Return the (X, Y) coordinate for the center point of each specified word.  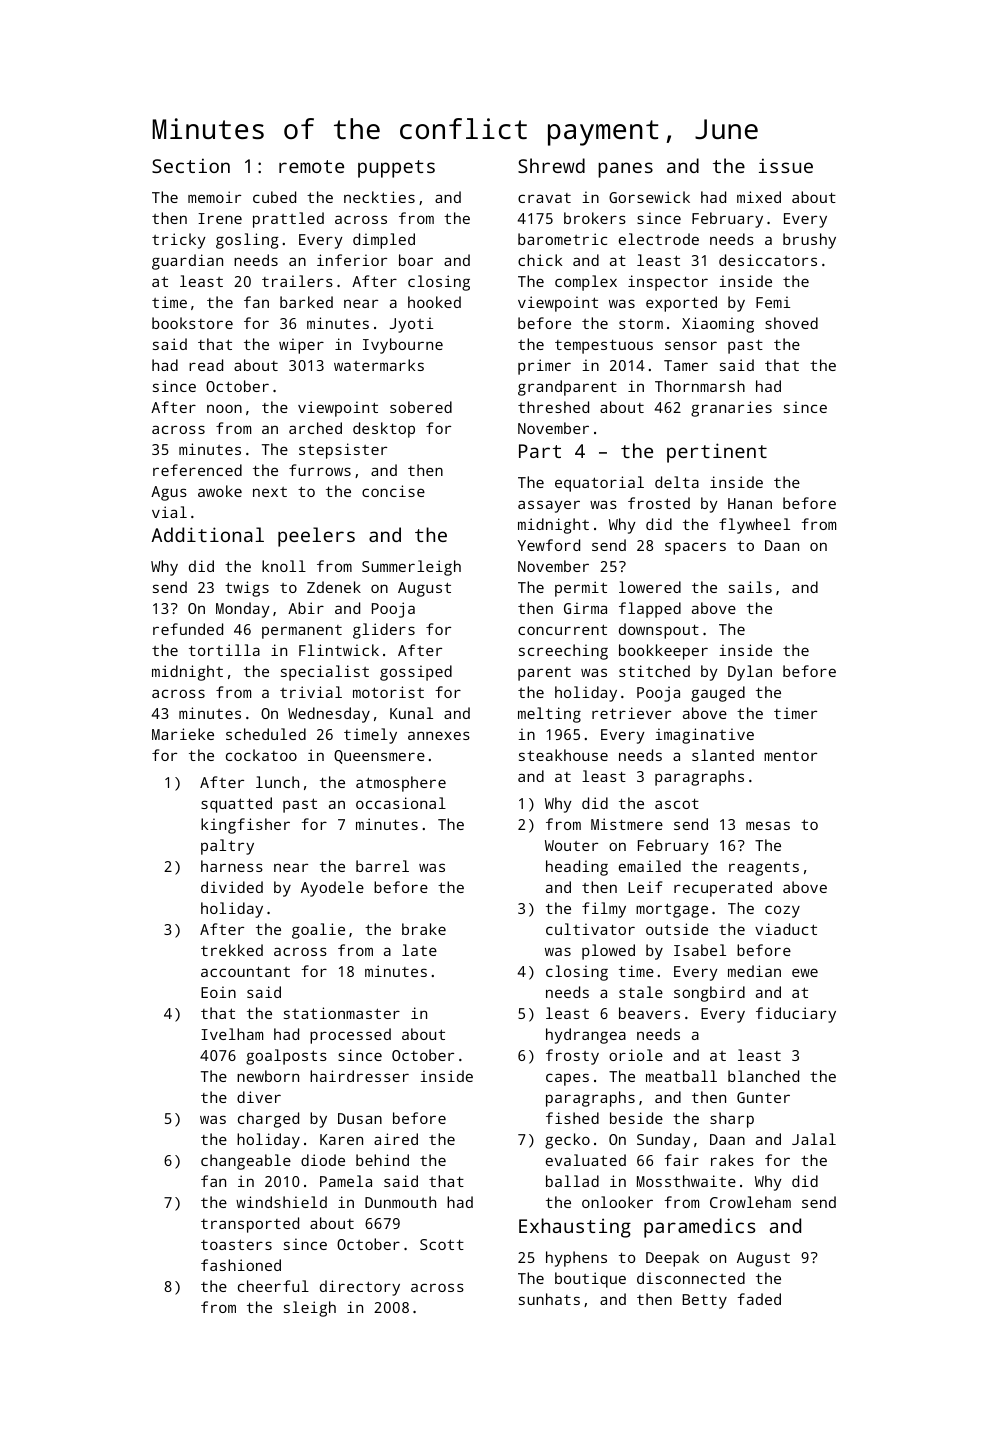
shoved (791, 323)
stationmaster (342, 1013)
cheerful (273, 1286)
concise (393, 491)
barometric (562, 239)
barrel (382, 866)
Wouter (571, 845)
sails (750, 587)
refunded (188, 629)
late (419, 950)
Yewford (549, 545)
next (270, 492)
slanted (723, 755)
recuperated (723, 889)
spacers (695, 548)
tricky (179, 241)
